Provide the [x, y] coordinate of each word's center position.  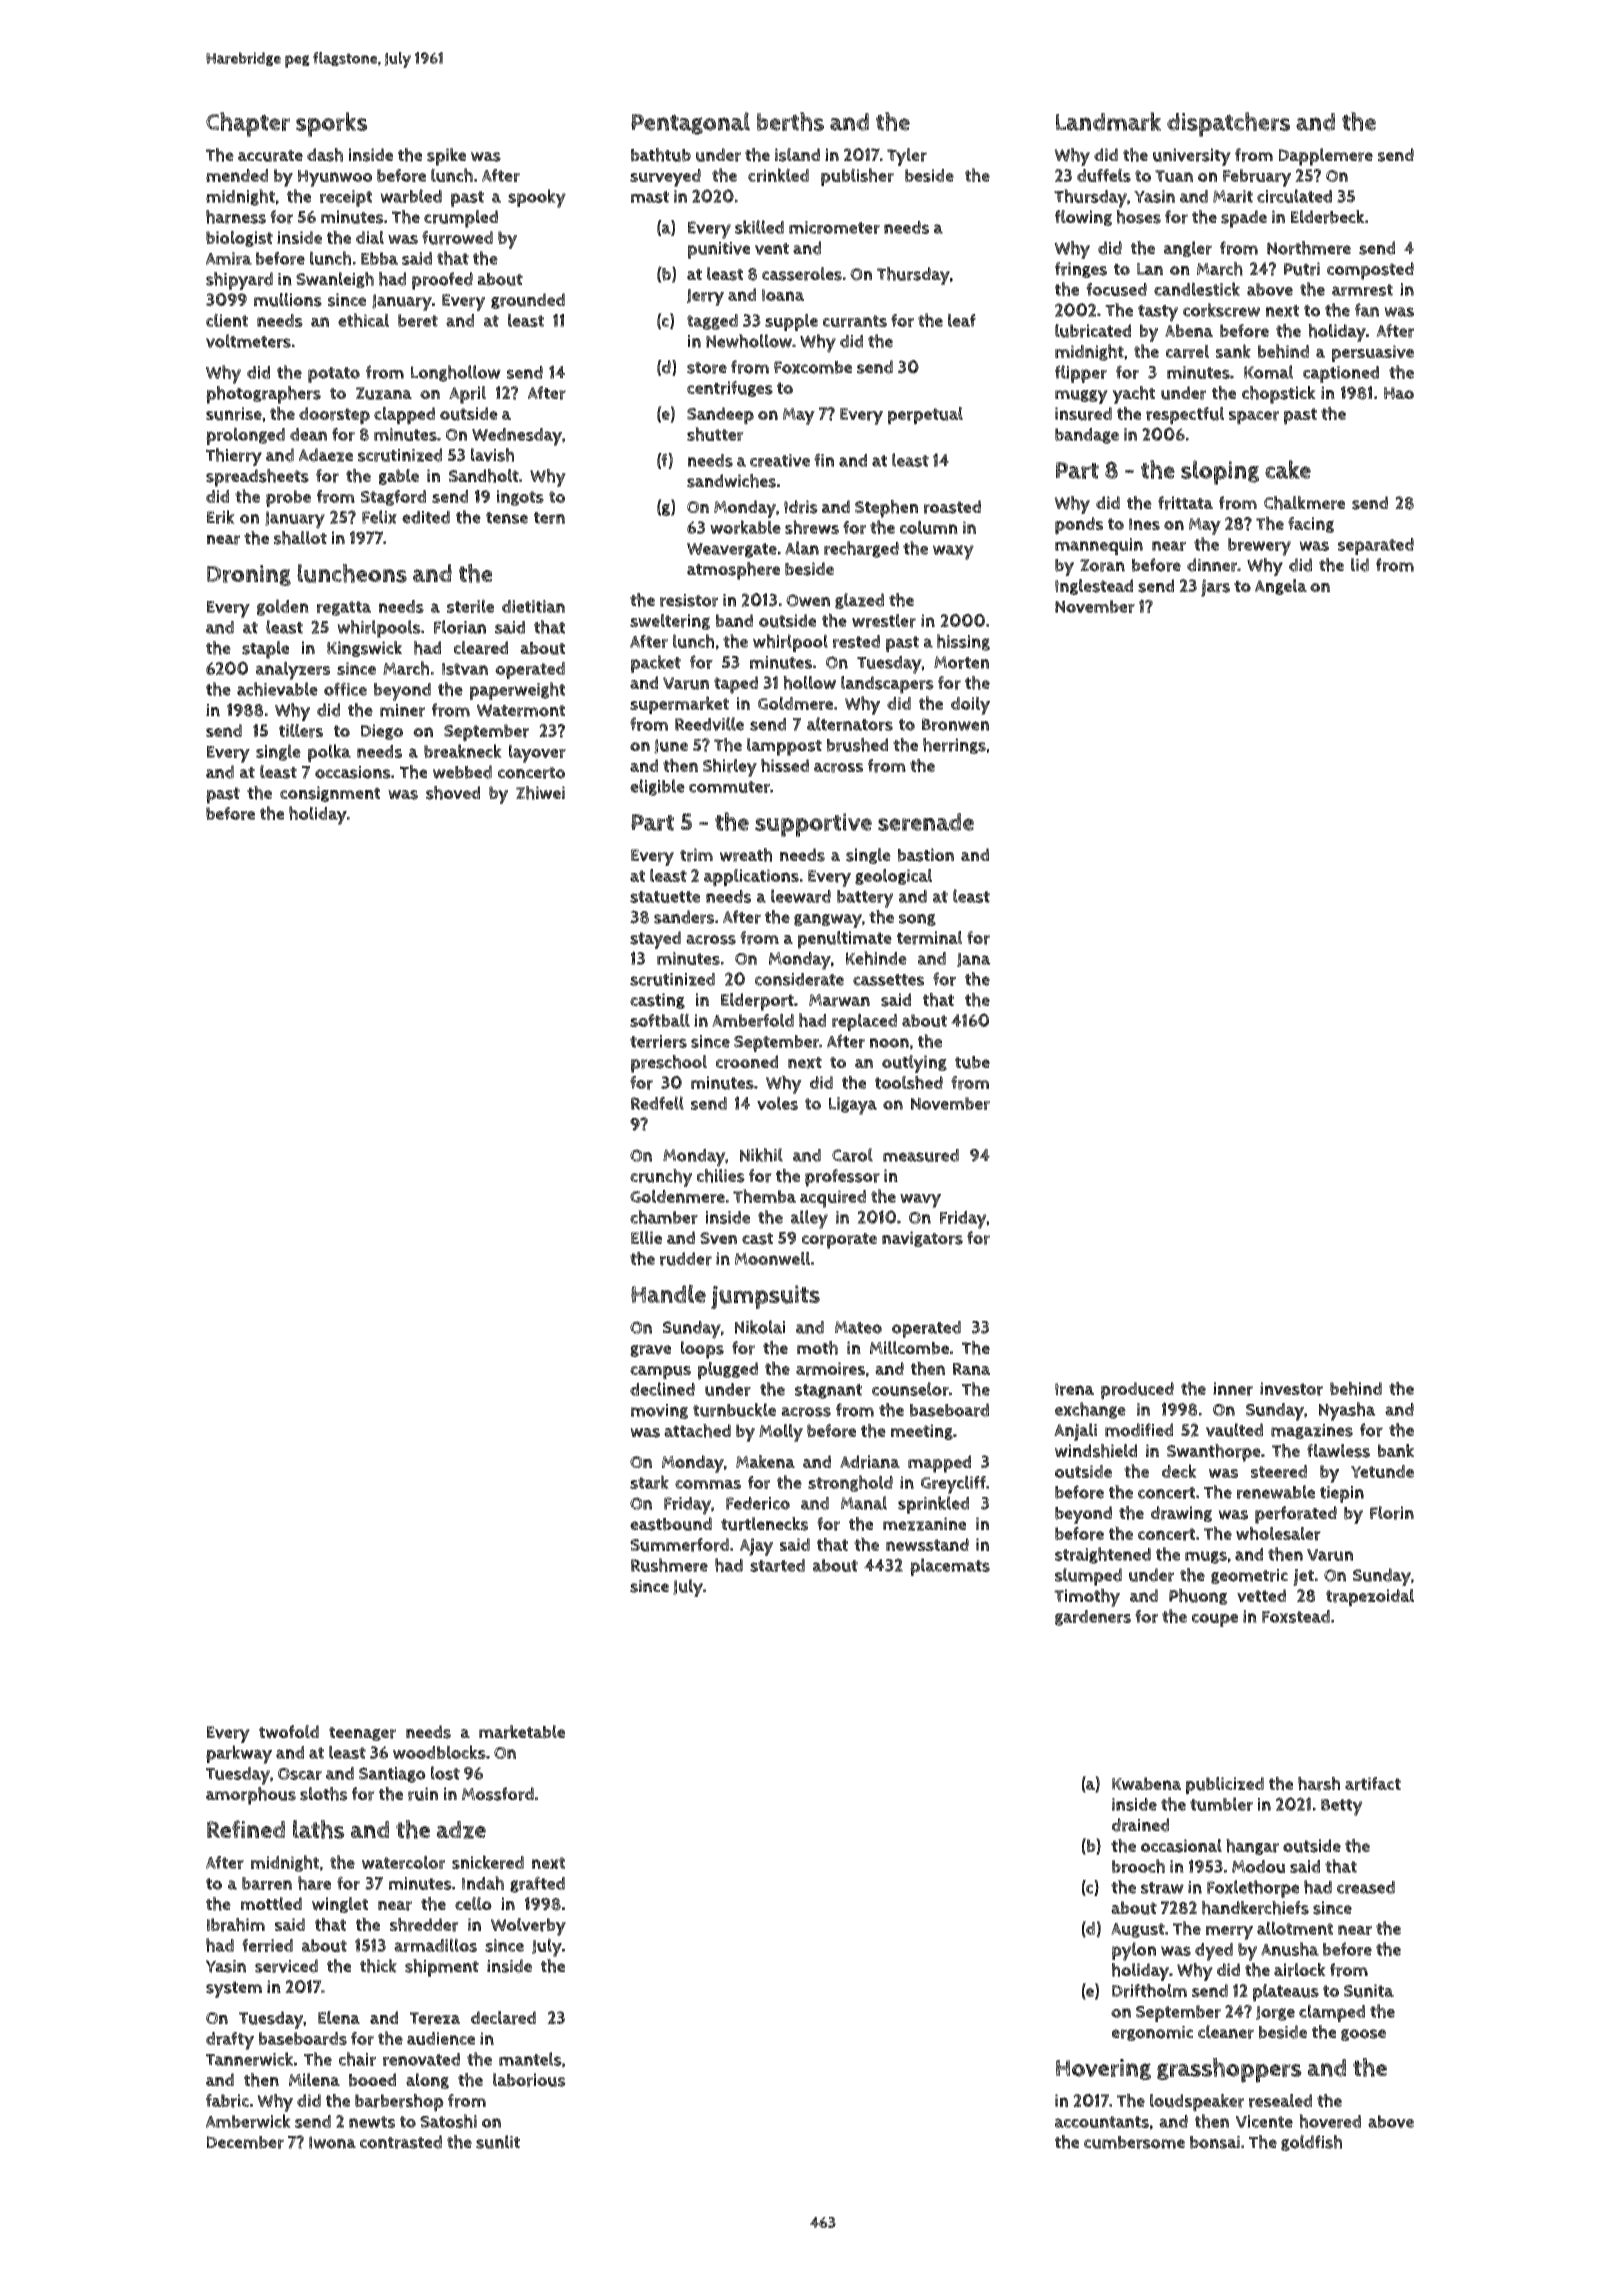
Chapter [248, 124]
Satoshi [448, 2121]
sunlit [498, 2142]
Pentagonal [690, 123]
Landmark [1108, 121]
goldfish [1311, 2143]
